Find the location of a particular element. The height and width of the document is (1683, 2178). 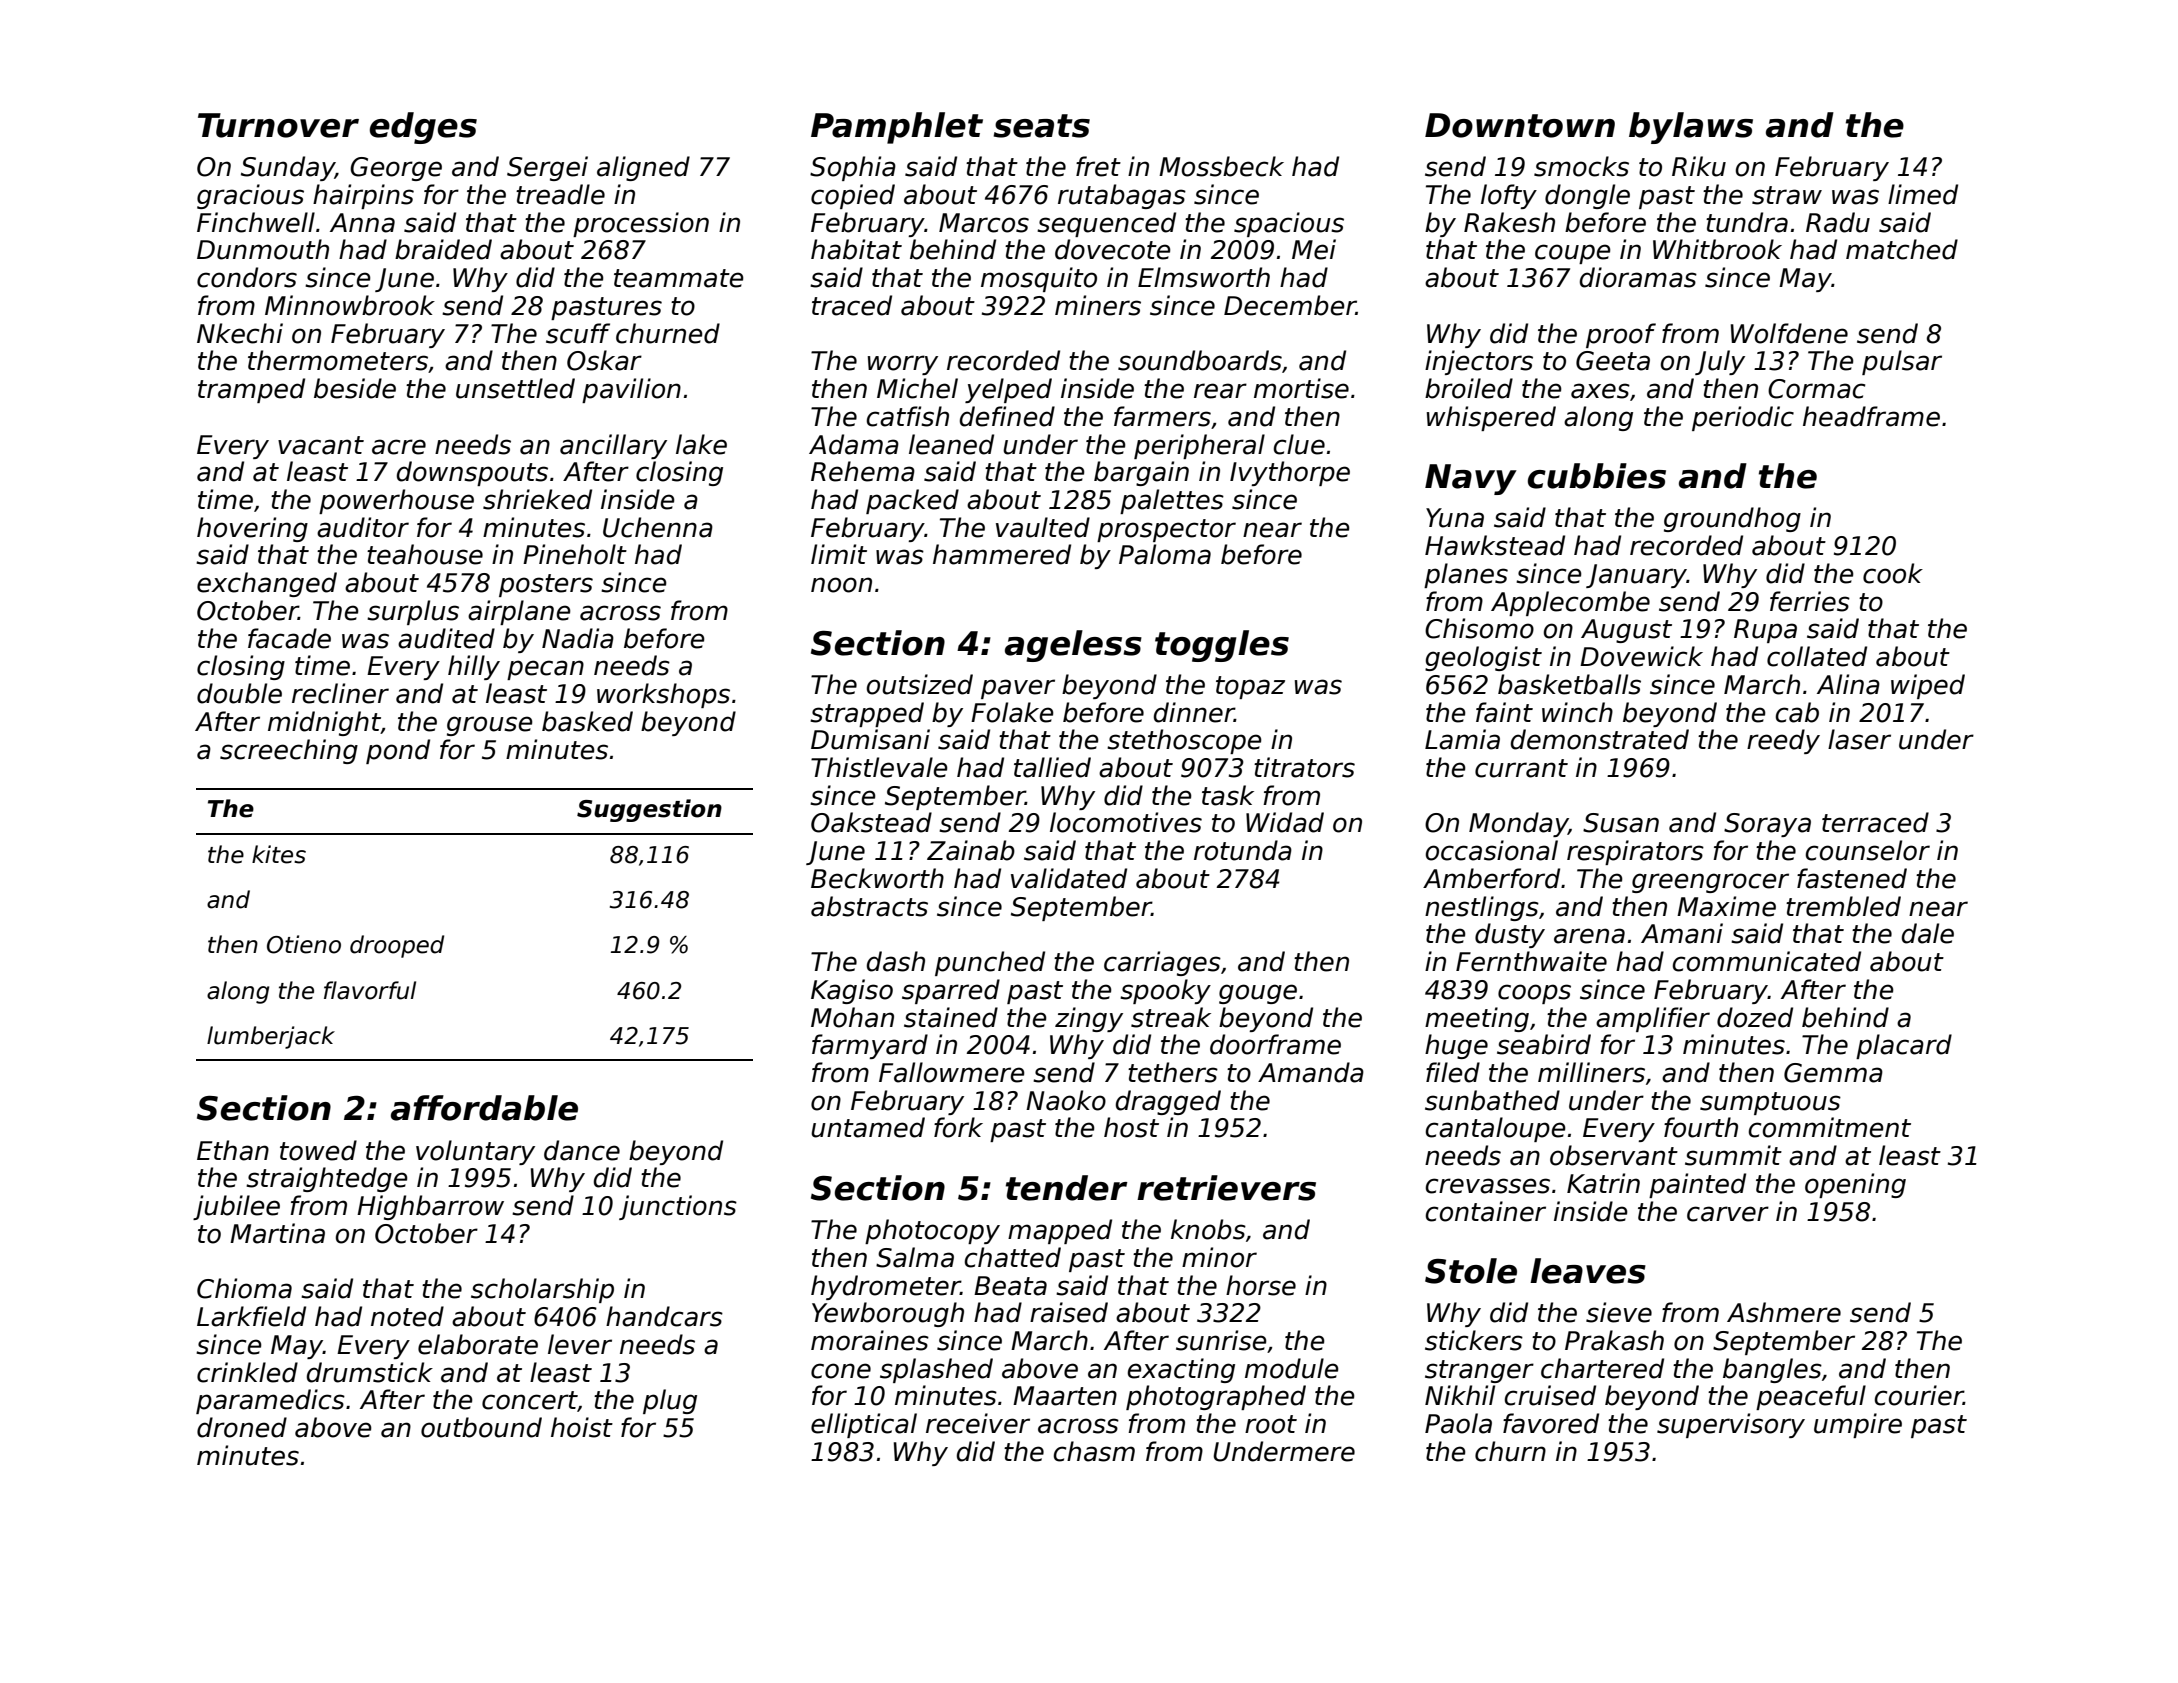

coupe is located at coordinates (1573, 254).
